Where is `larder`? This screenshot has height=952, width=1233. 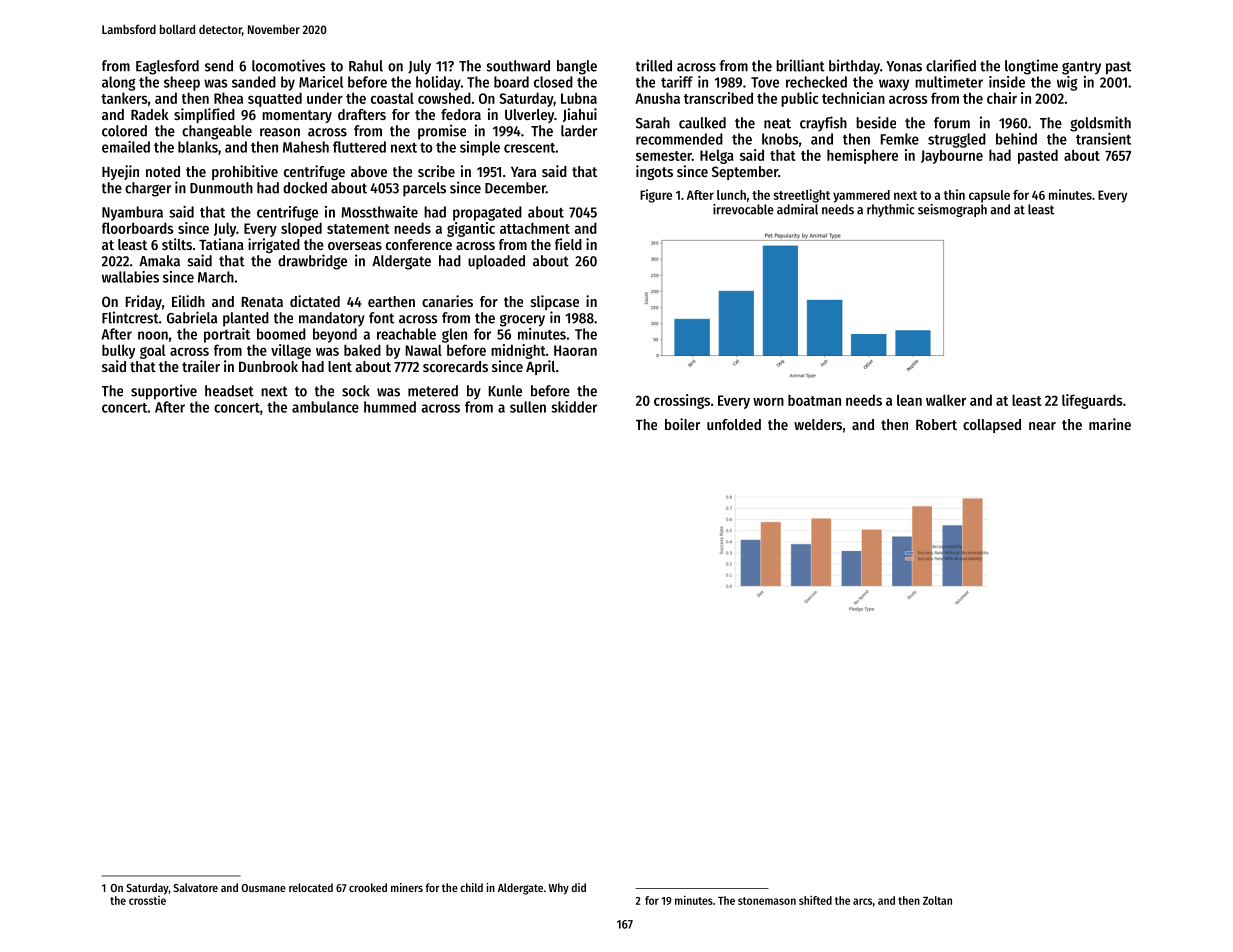 larder is located at coordinates (579, 131).
